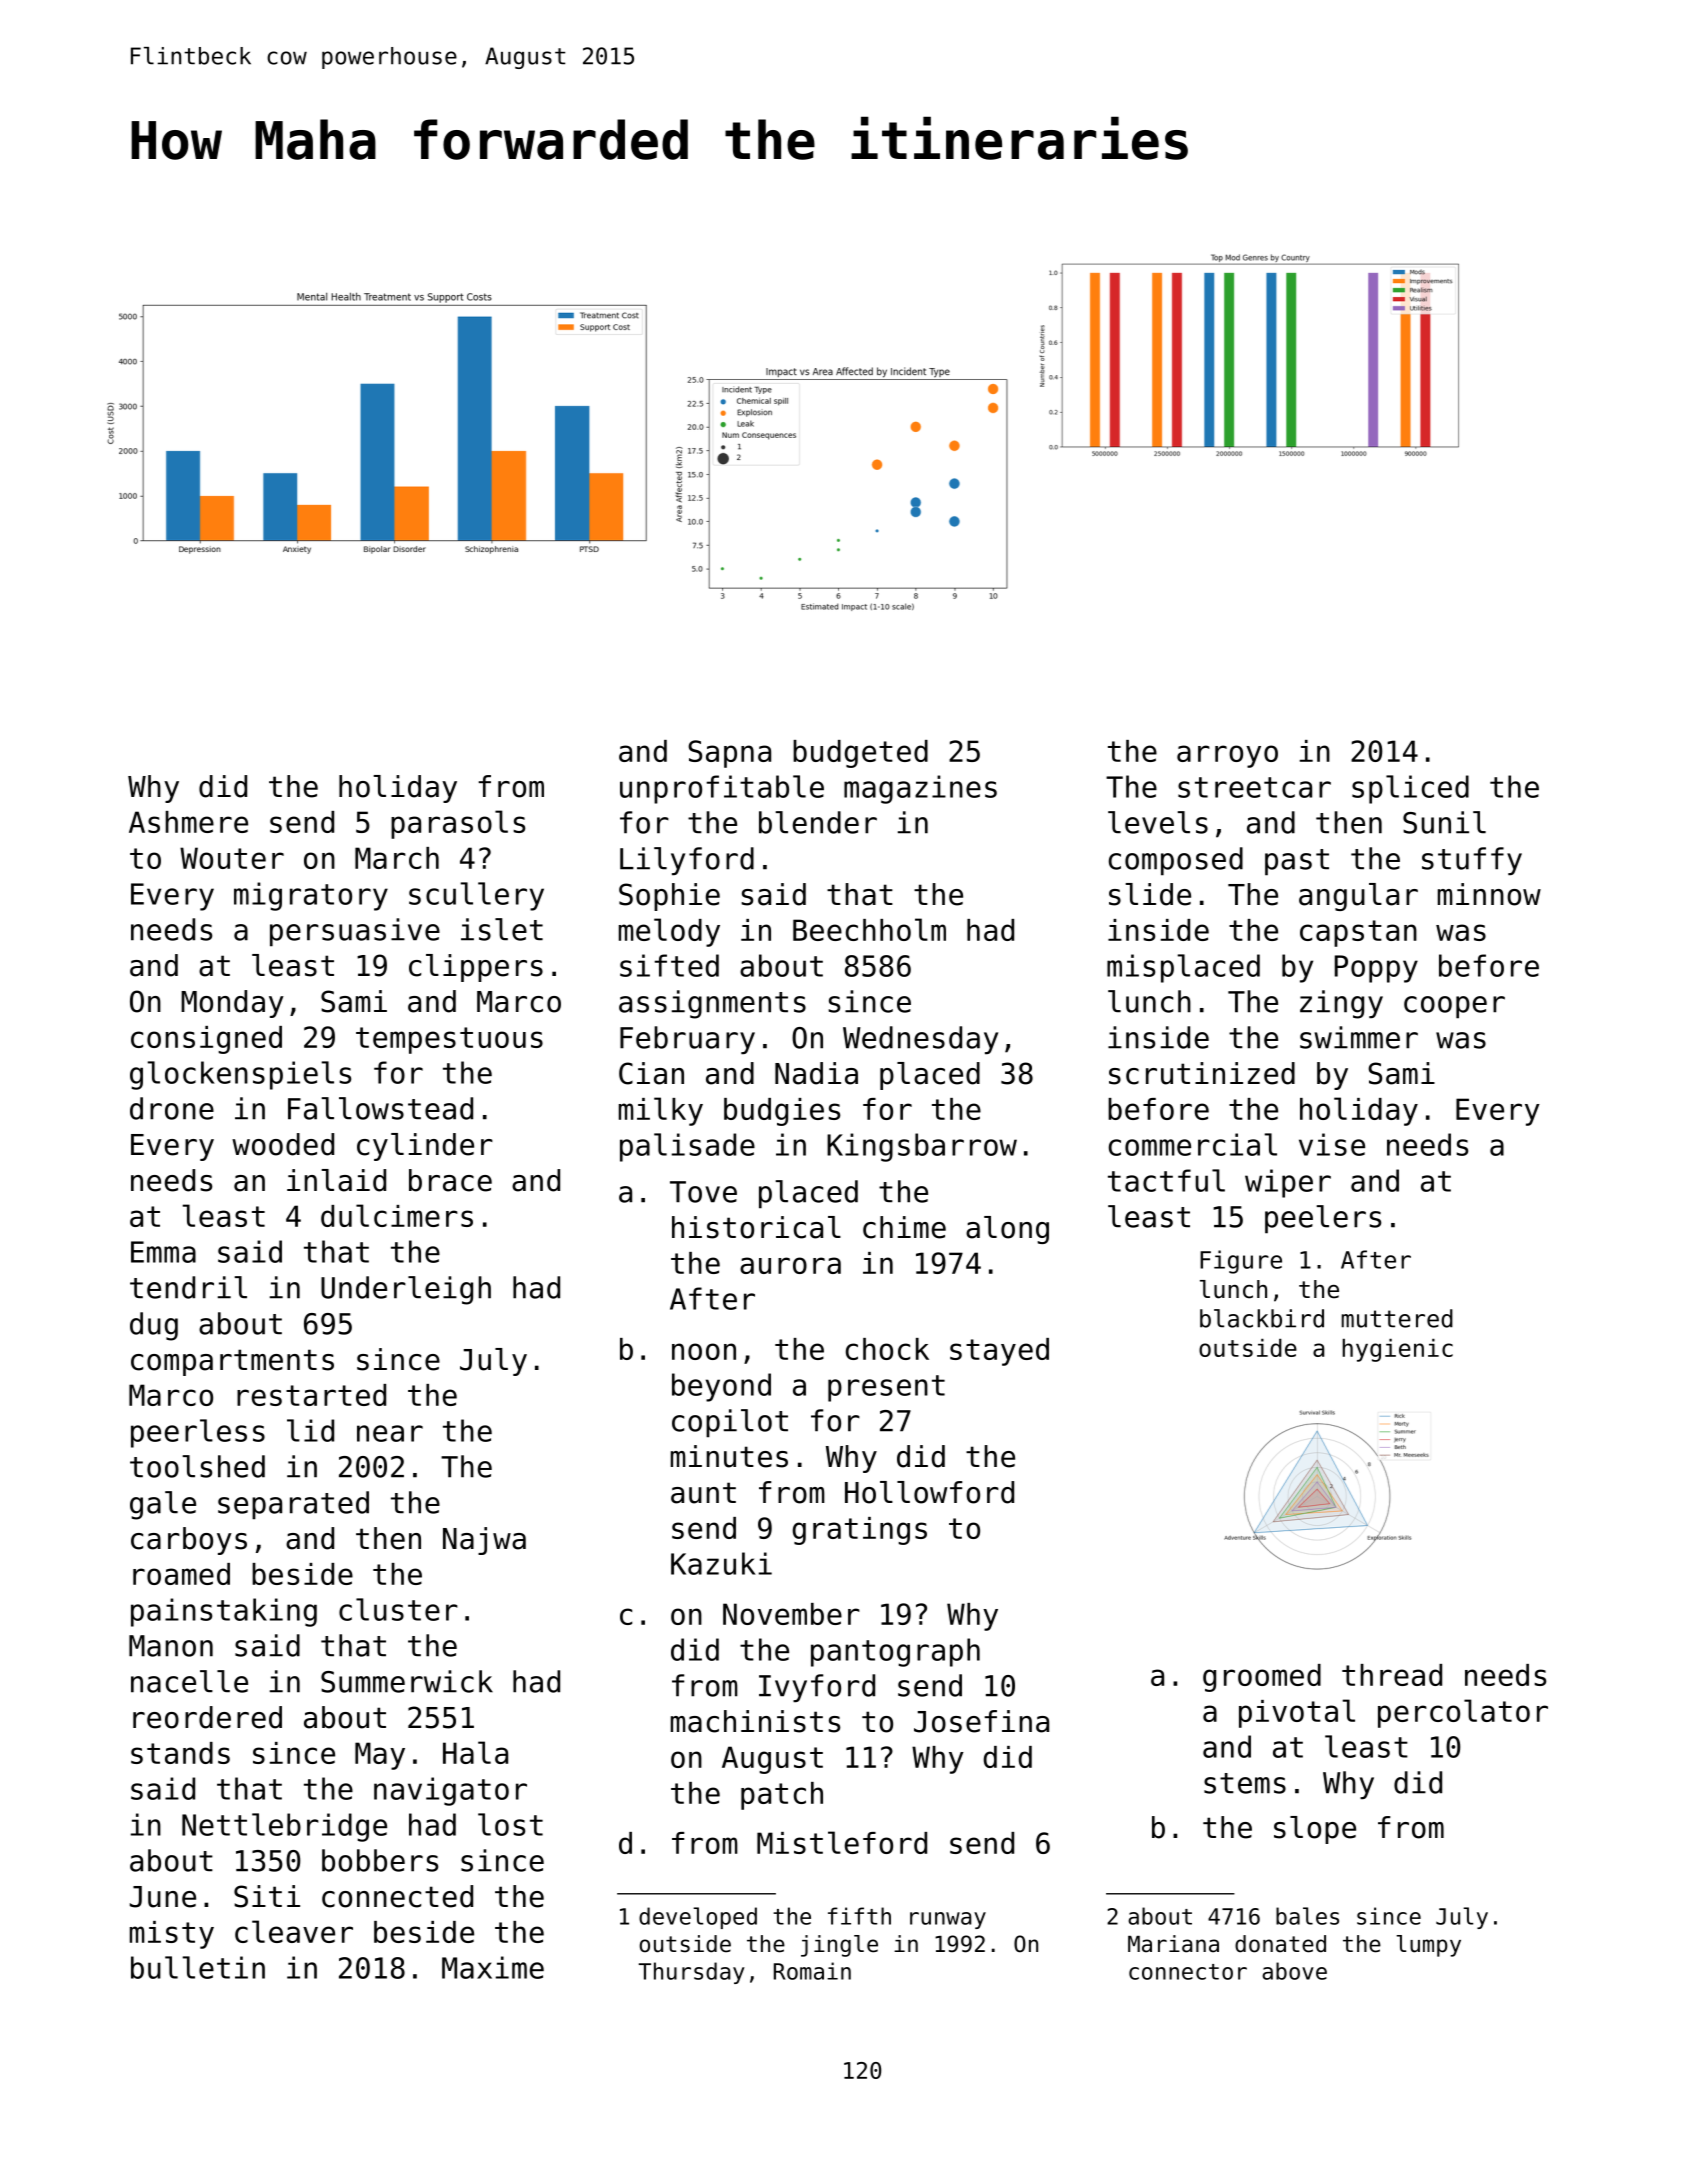 This screenshot has width=1683, height=2178. What do you see at coordinates (188, 1287) in the screenshot?
I see `tendril` at bounding box center [188, 1287].
